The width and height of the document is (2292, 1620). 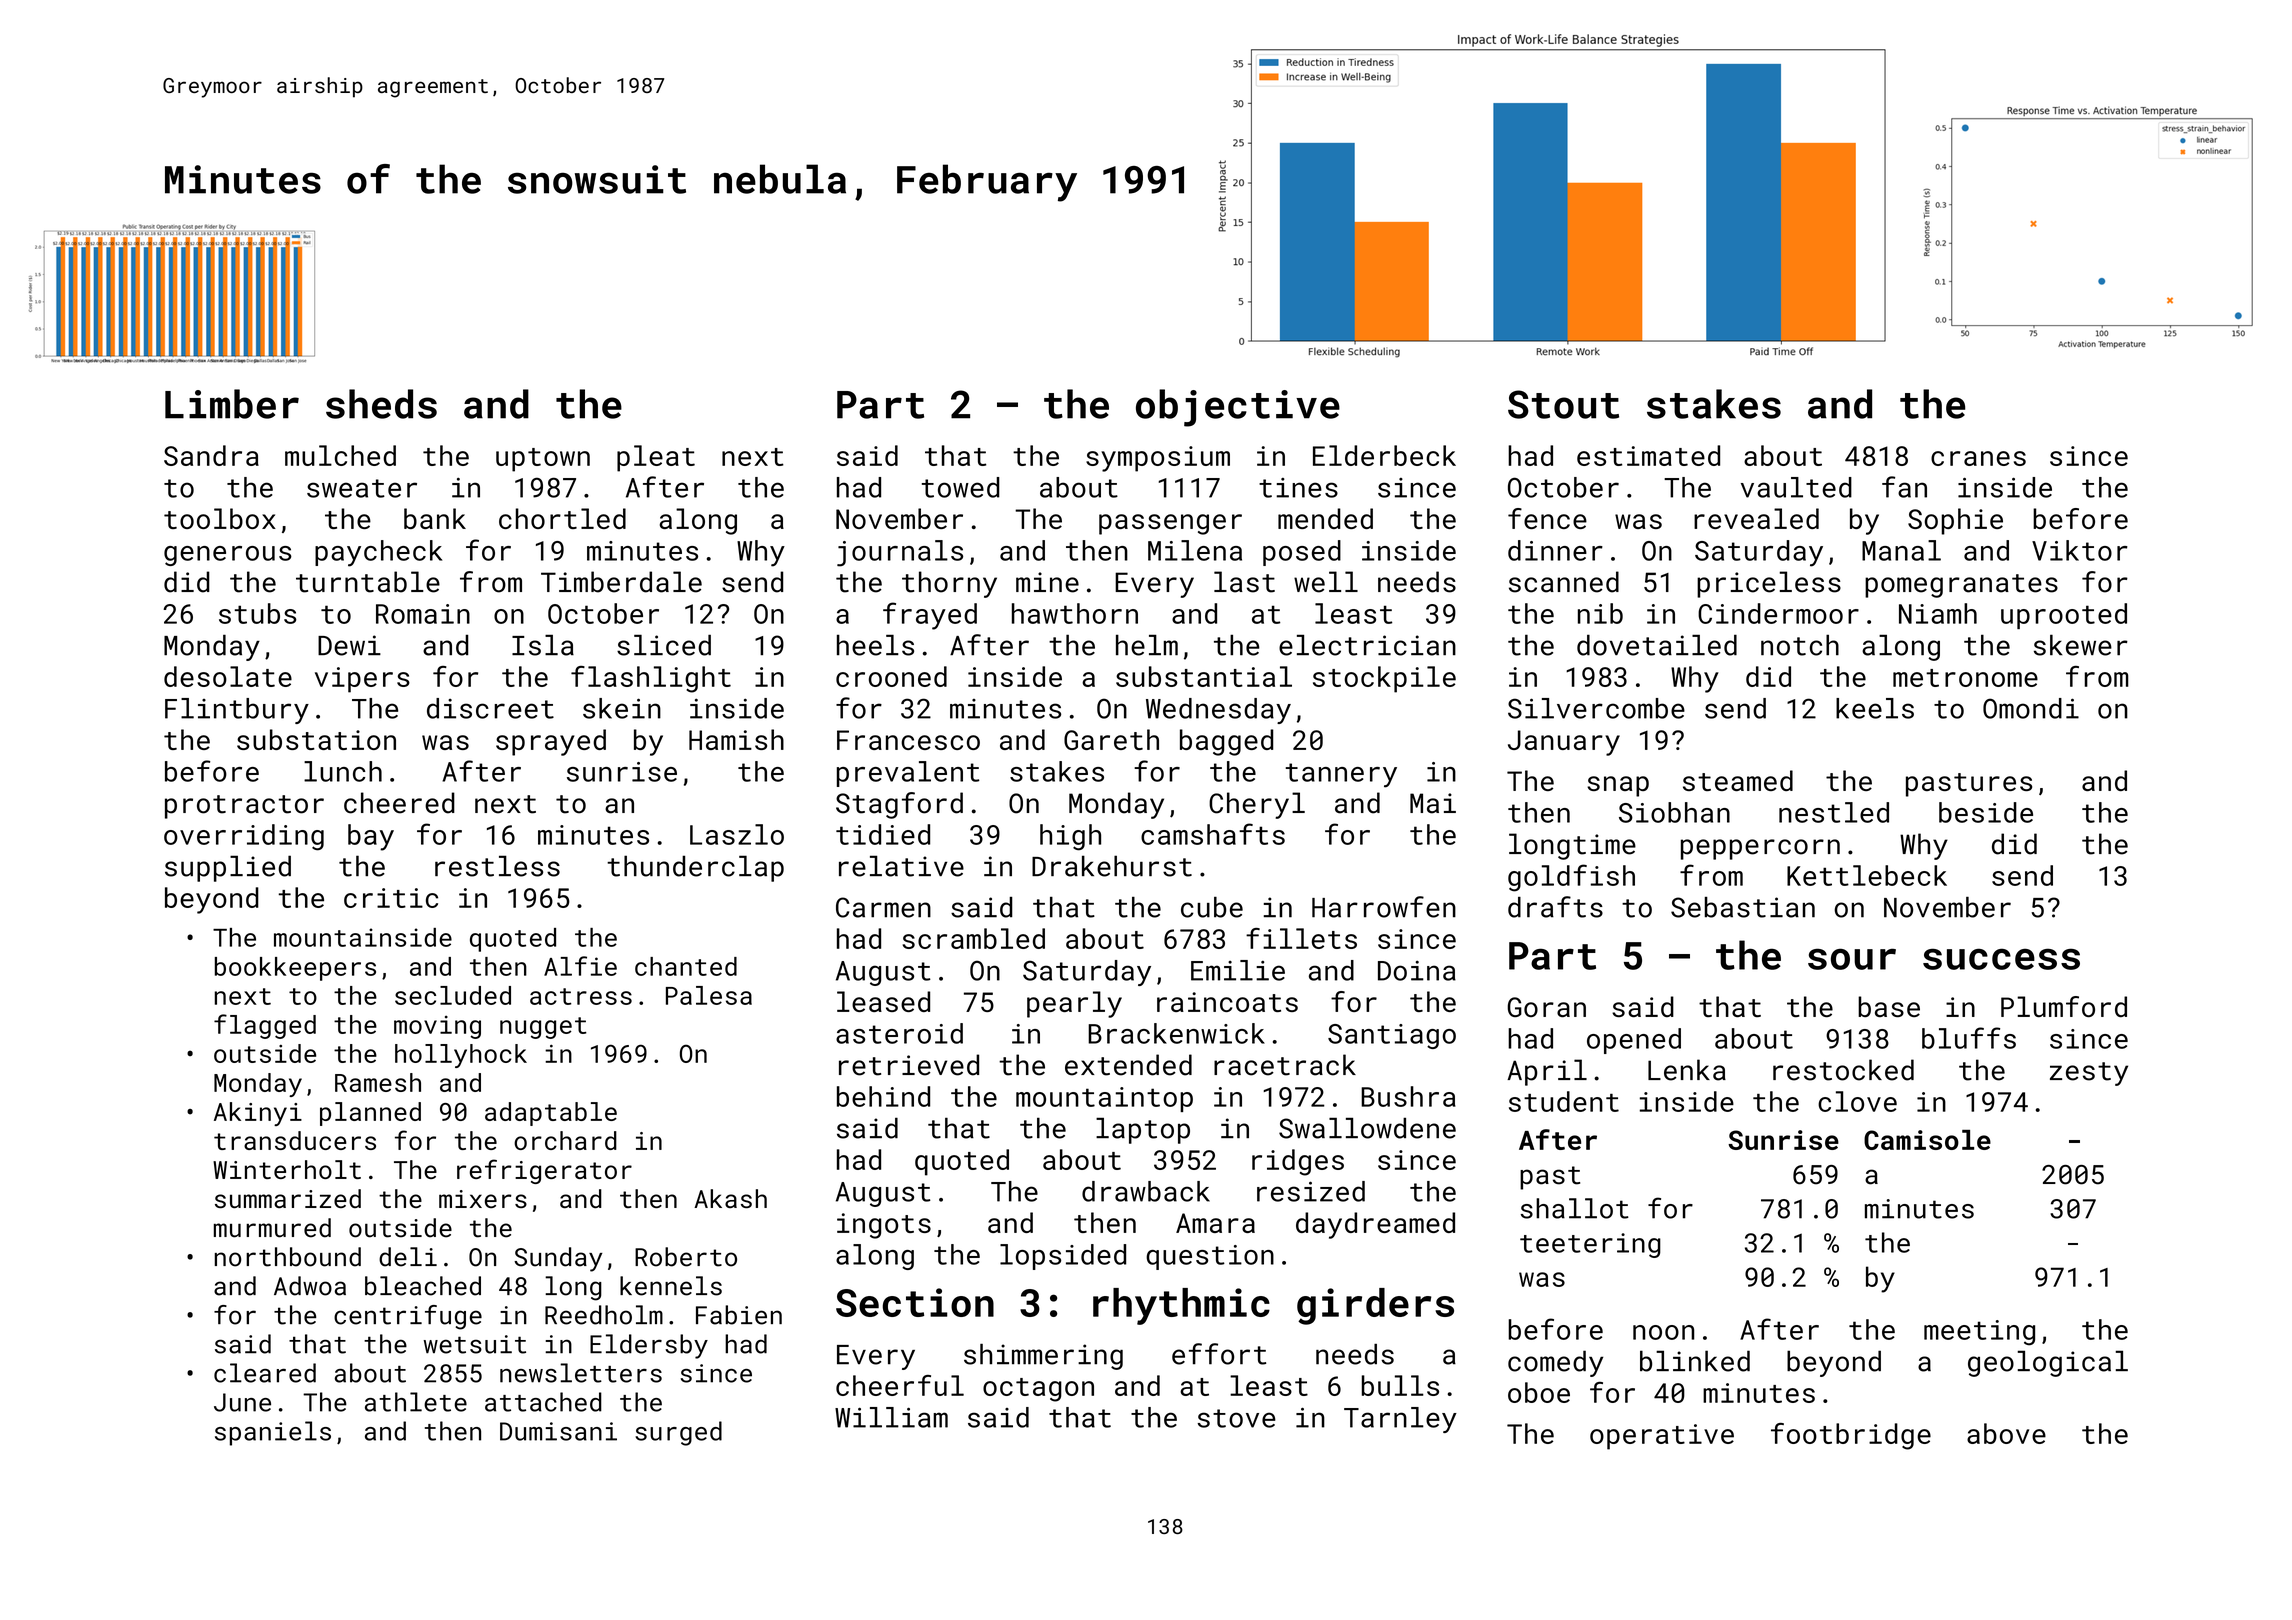 I want to click on priceless, so click(x=1769, y=584).
